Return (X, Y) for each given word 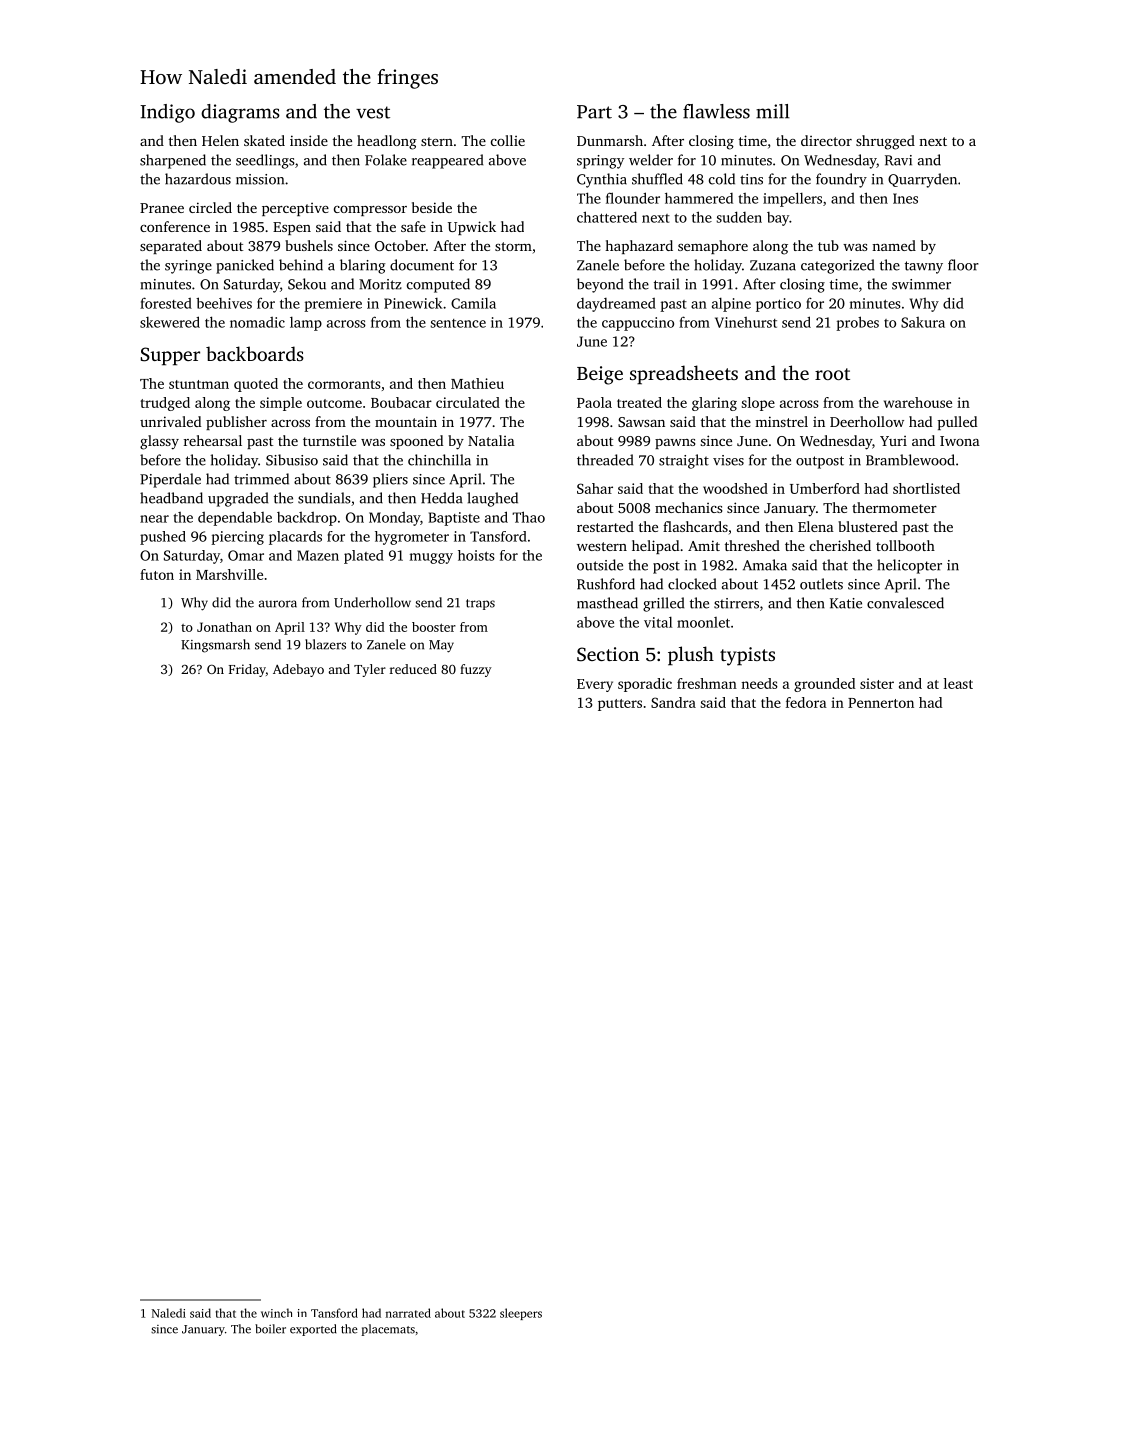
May (441, 646)
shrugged (885, 142)
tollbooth (905, 545)
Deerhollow (867, 421)
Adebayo (298, 670)
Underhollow (372, 602)
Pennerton (881, 703)
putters (620, 705)
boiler (270, 1329)
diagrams (240, 113)
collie (508, 140)
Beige (600, 375)
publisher (236, 423)
